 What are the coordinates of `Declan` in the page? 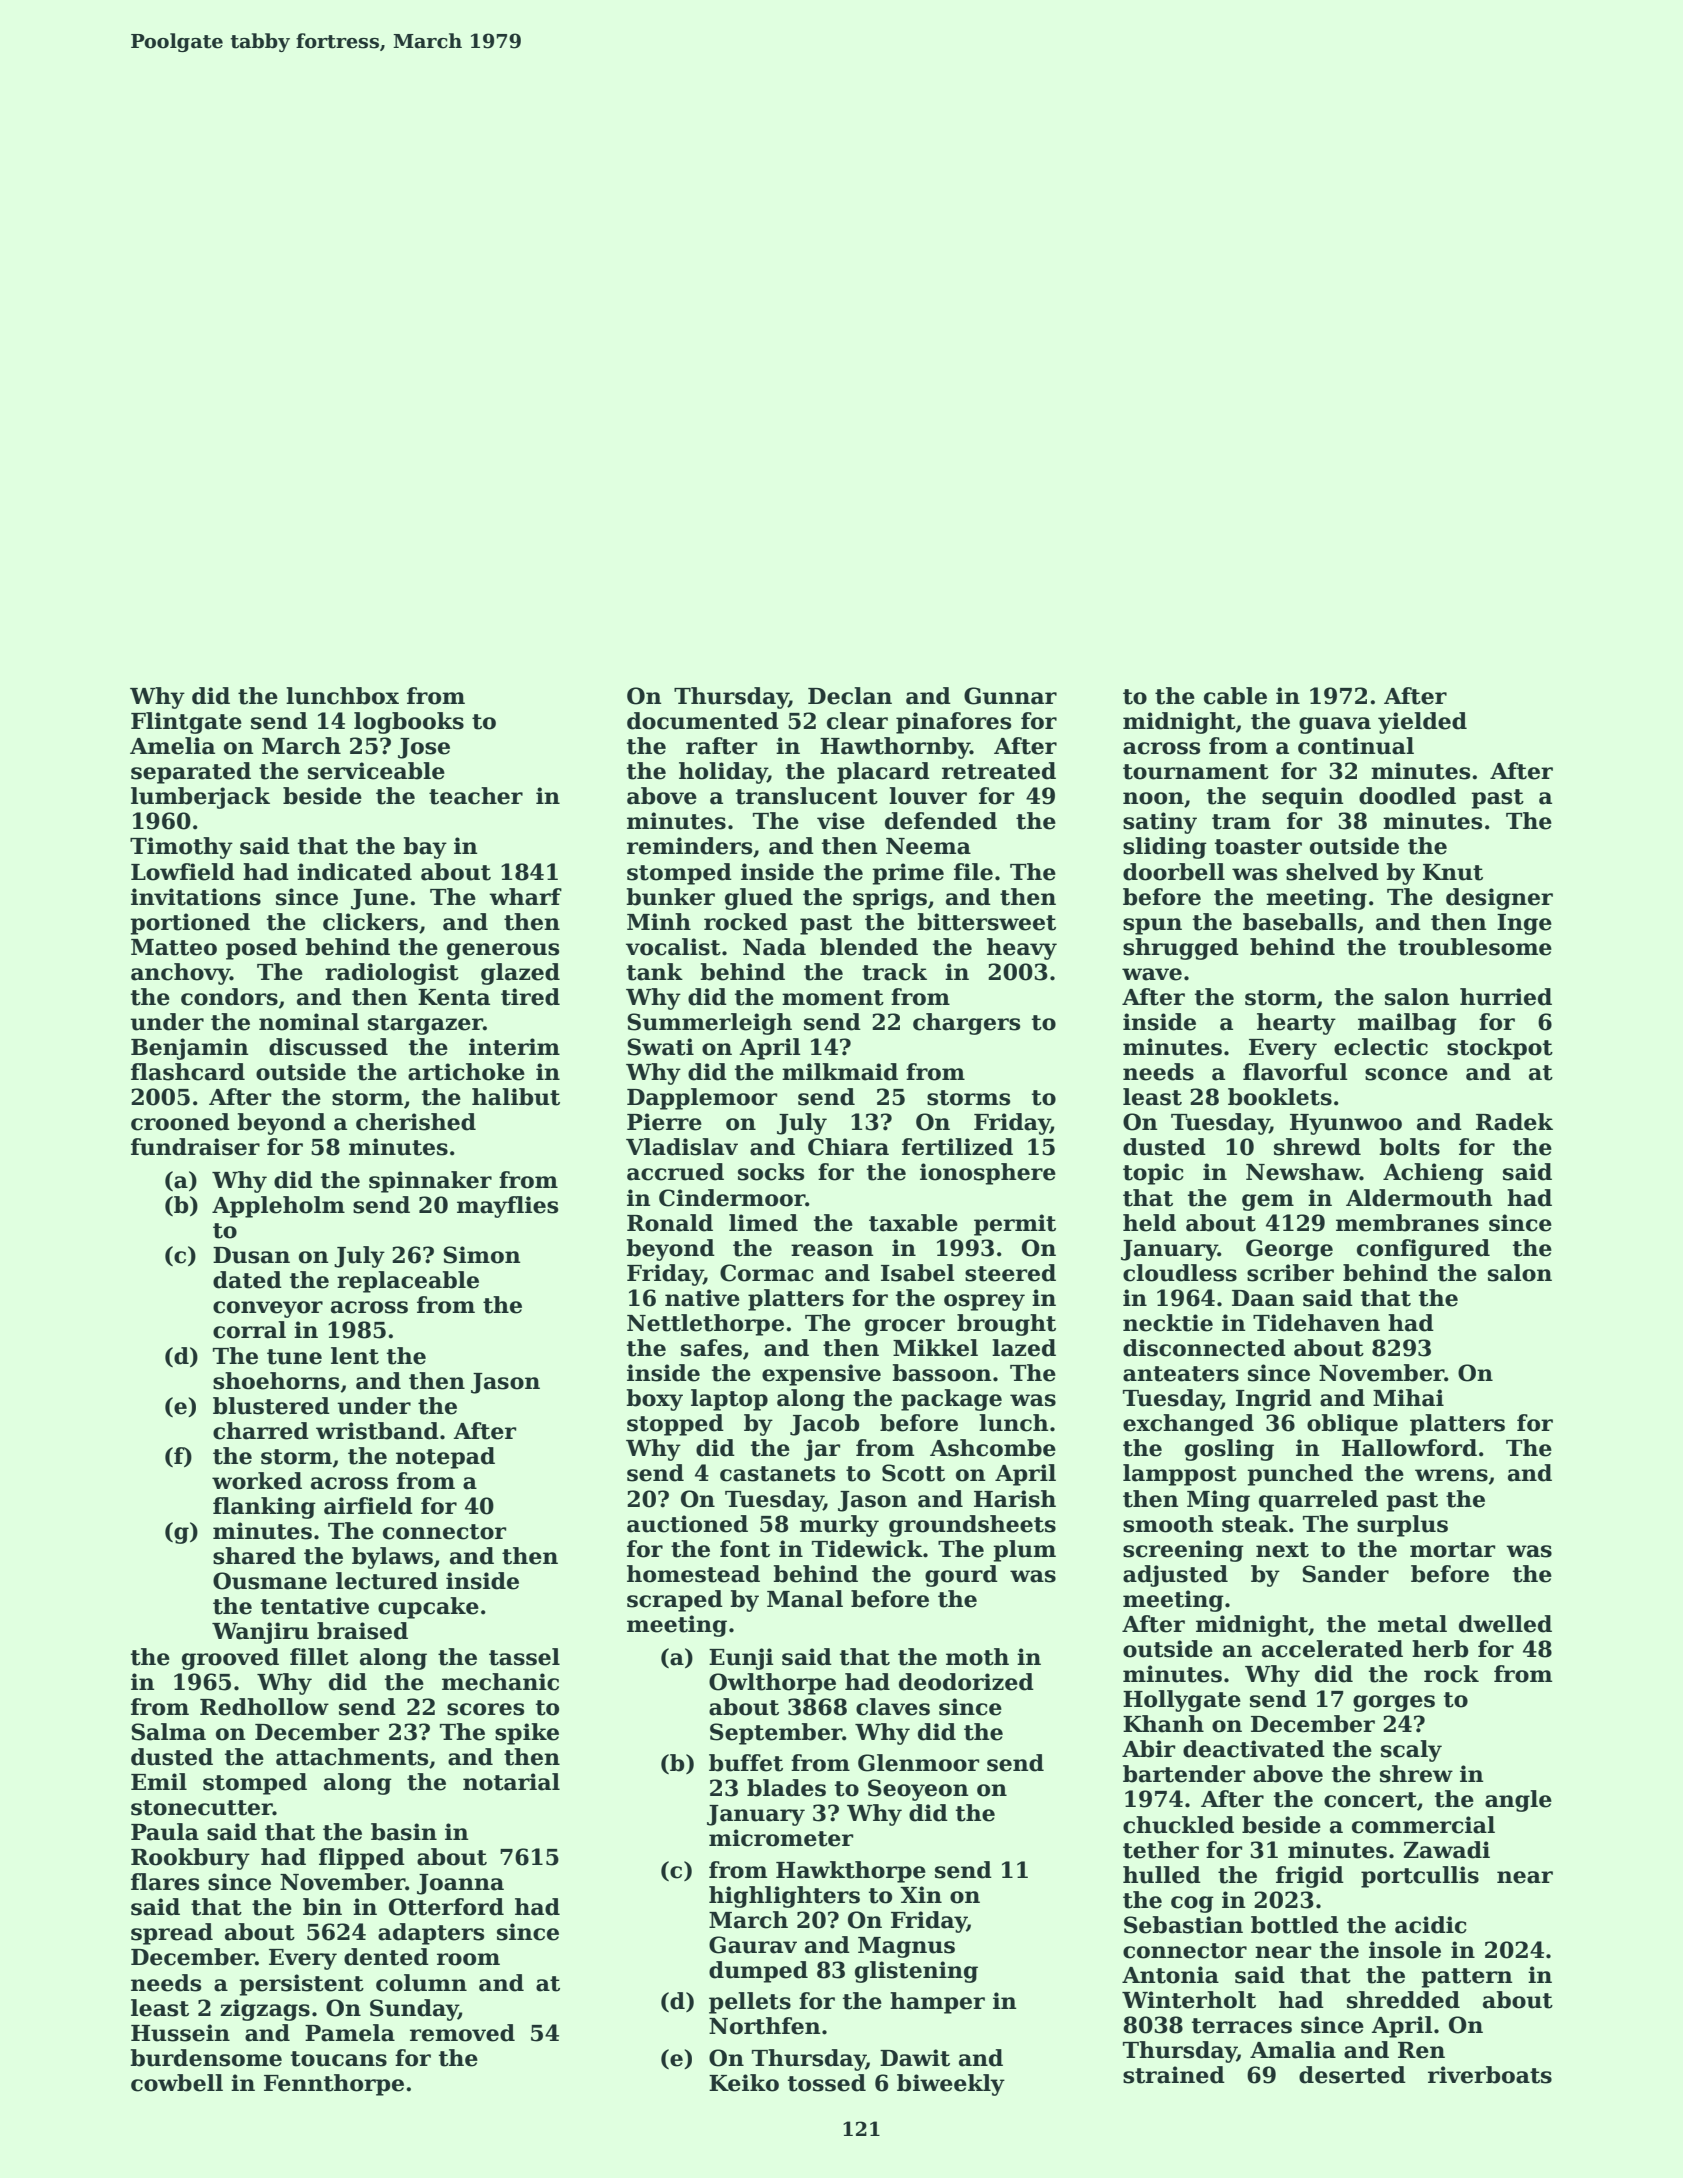 It's located at (850, 696).
